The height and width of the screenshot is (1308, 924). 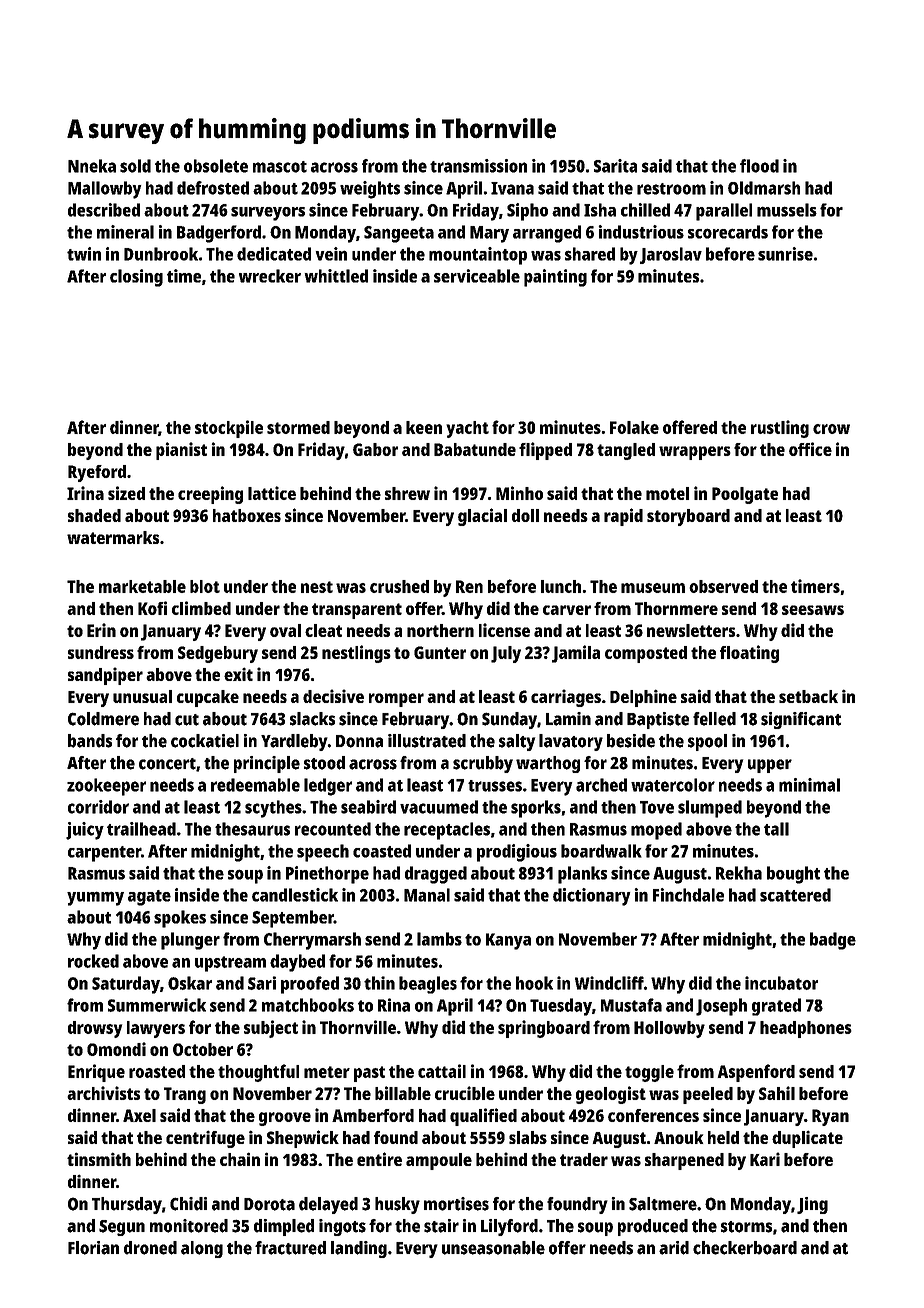 What do you see at coordinates (298, 427) in the screenshot?
I see `stormed` at bounding box center [298, 427].
